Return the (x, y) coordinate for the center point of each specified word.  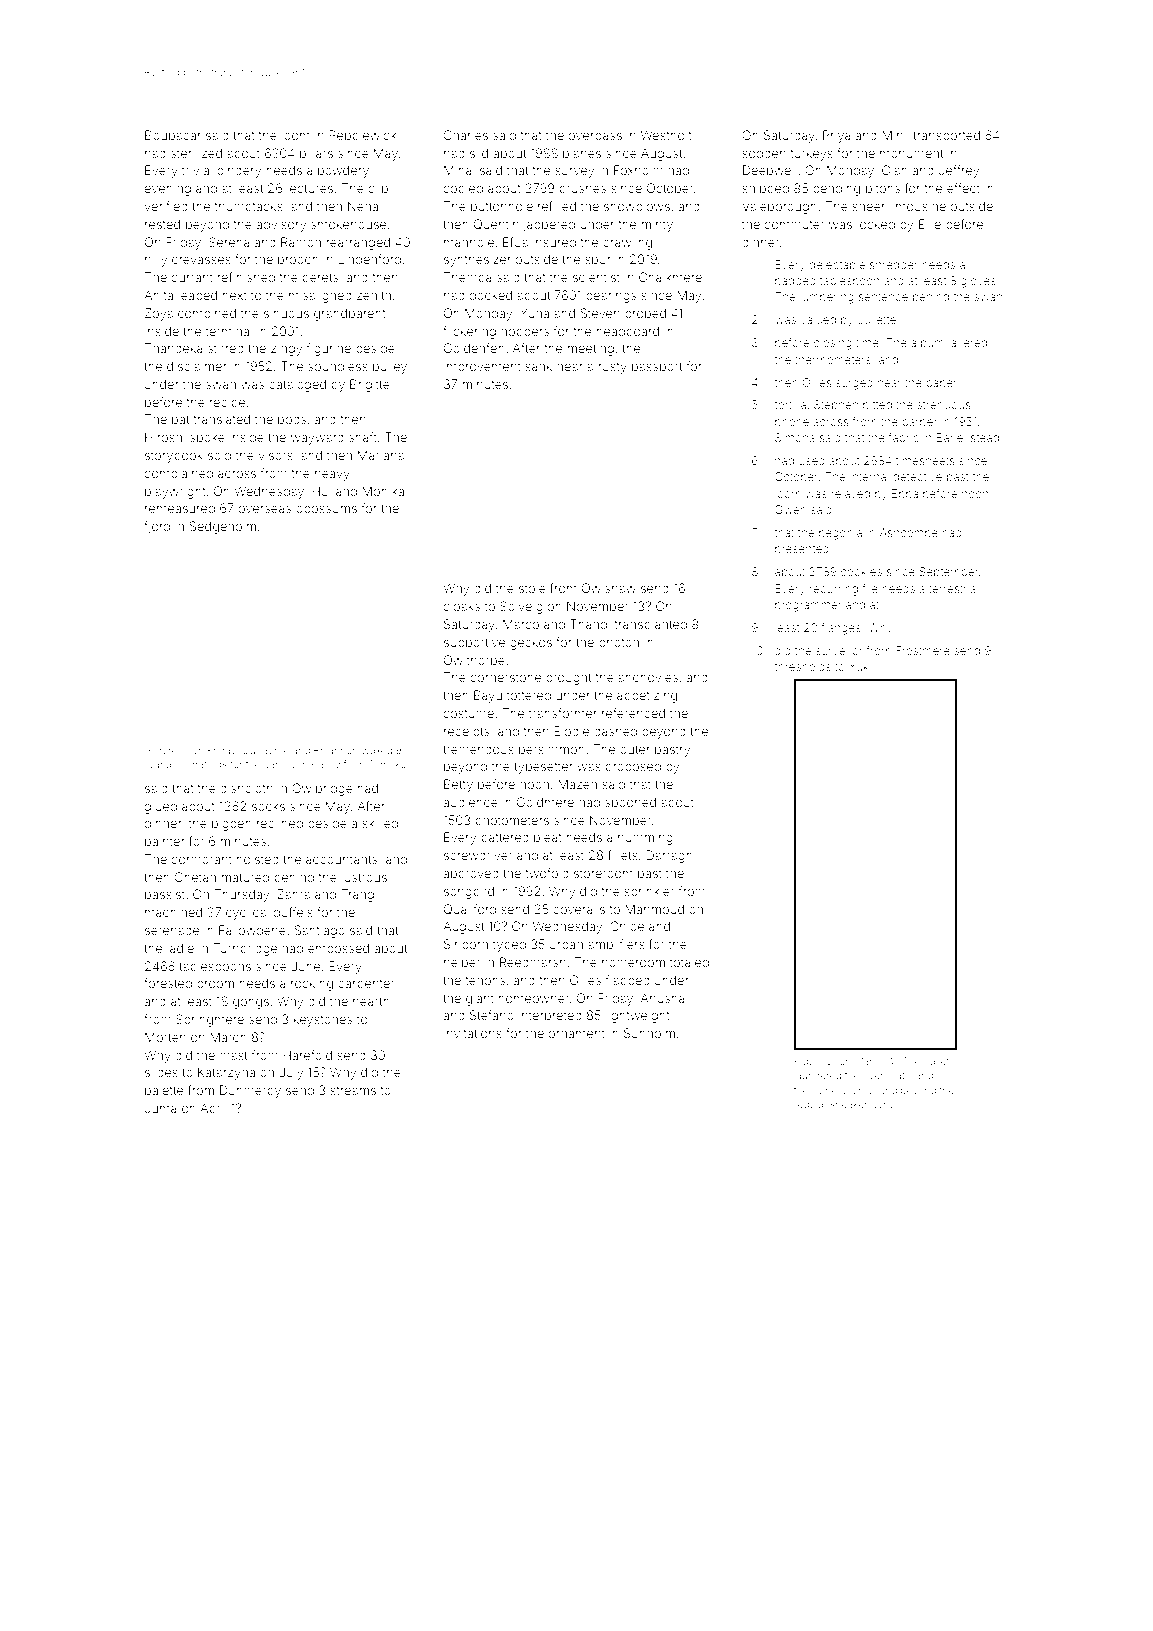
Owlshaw (609, 588)
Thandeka (174, 348)
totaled (689, 962)
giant (480, 999)
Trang (357, 895)
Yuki (860, 666)
